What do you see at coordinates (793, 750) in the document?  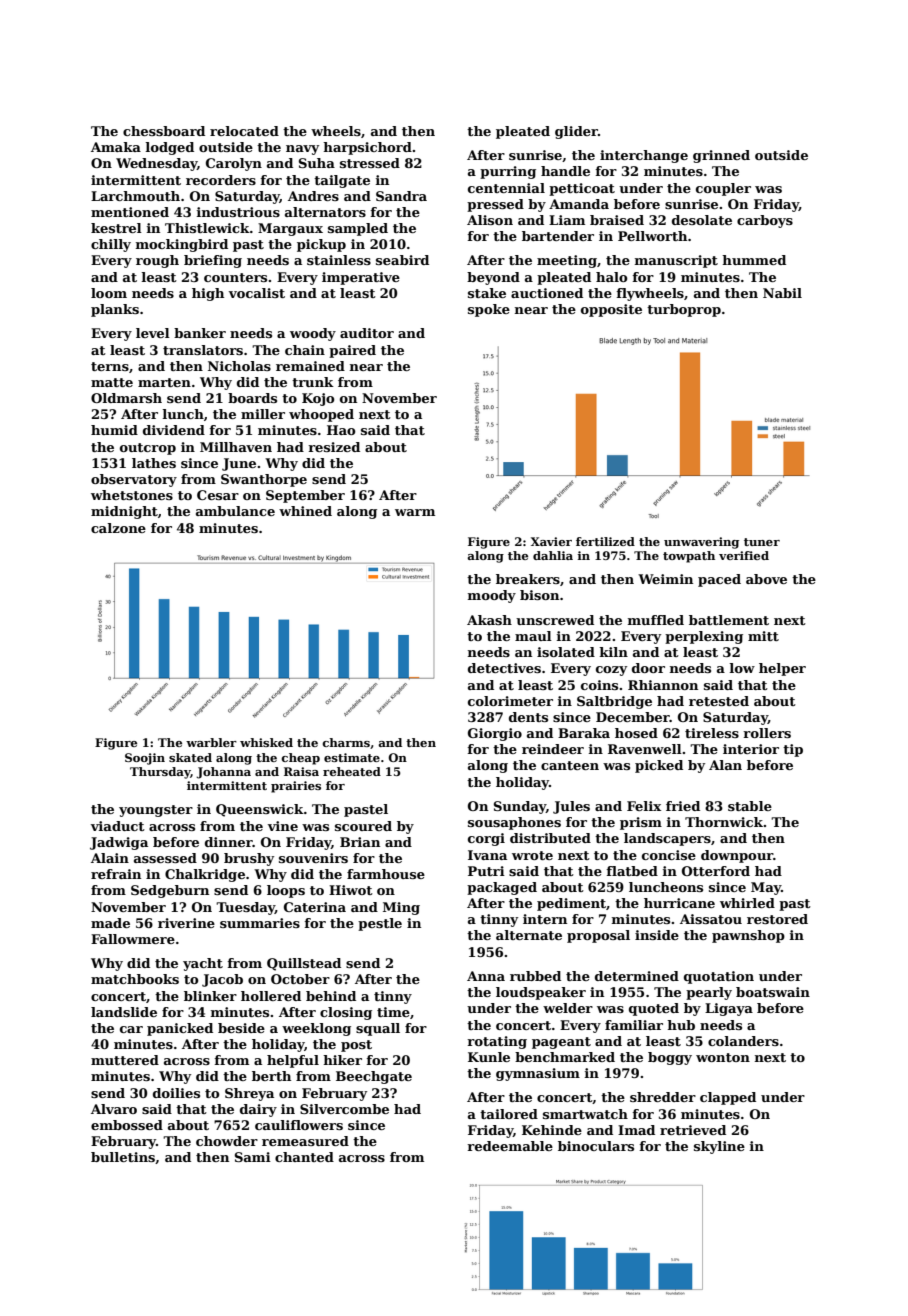 I see `tip` at bounding box center [793, 750].
